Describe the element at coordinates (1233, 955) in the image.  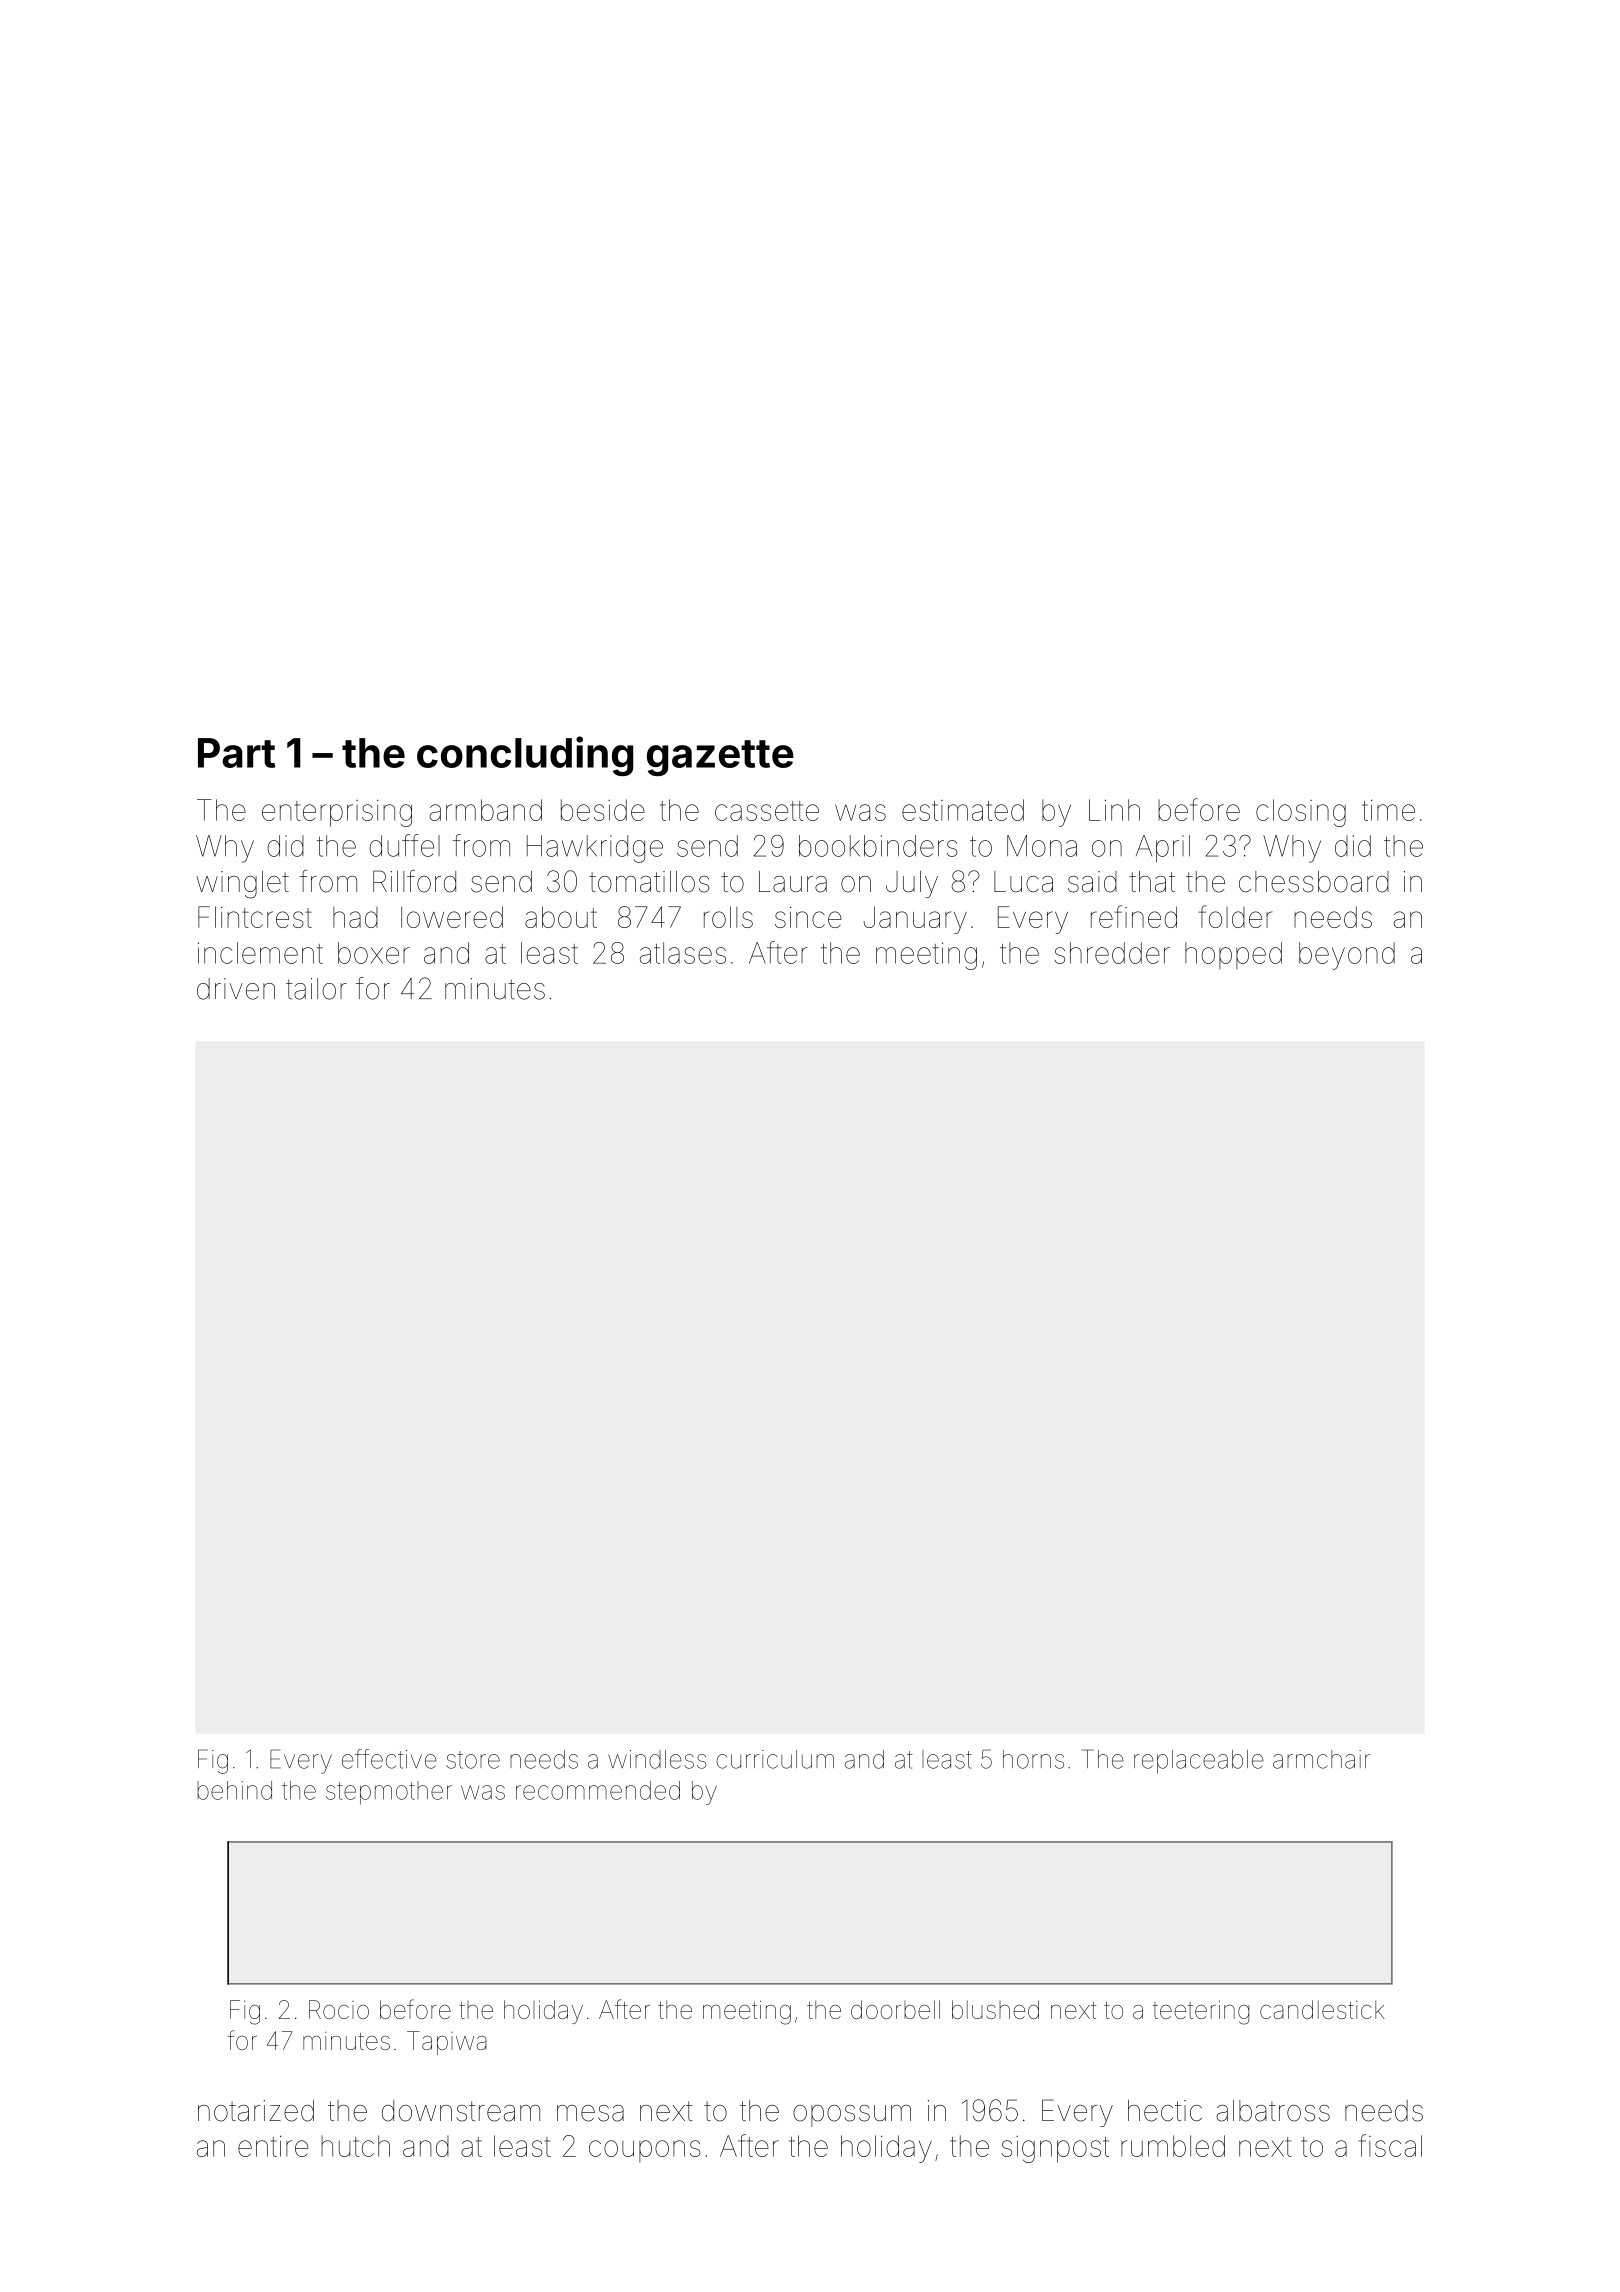
I see `hopped` at that location.
